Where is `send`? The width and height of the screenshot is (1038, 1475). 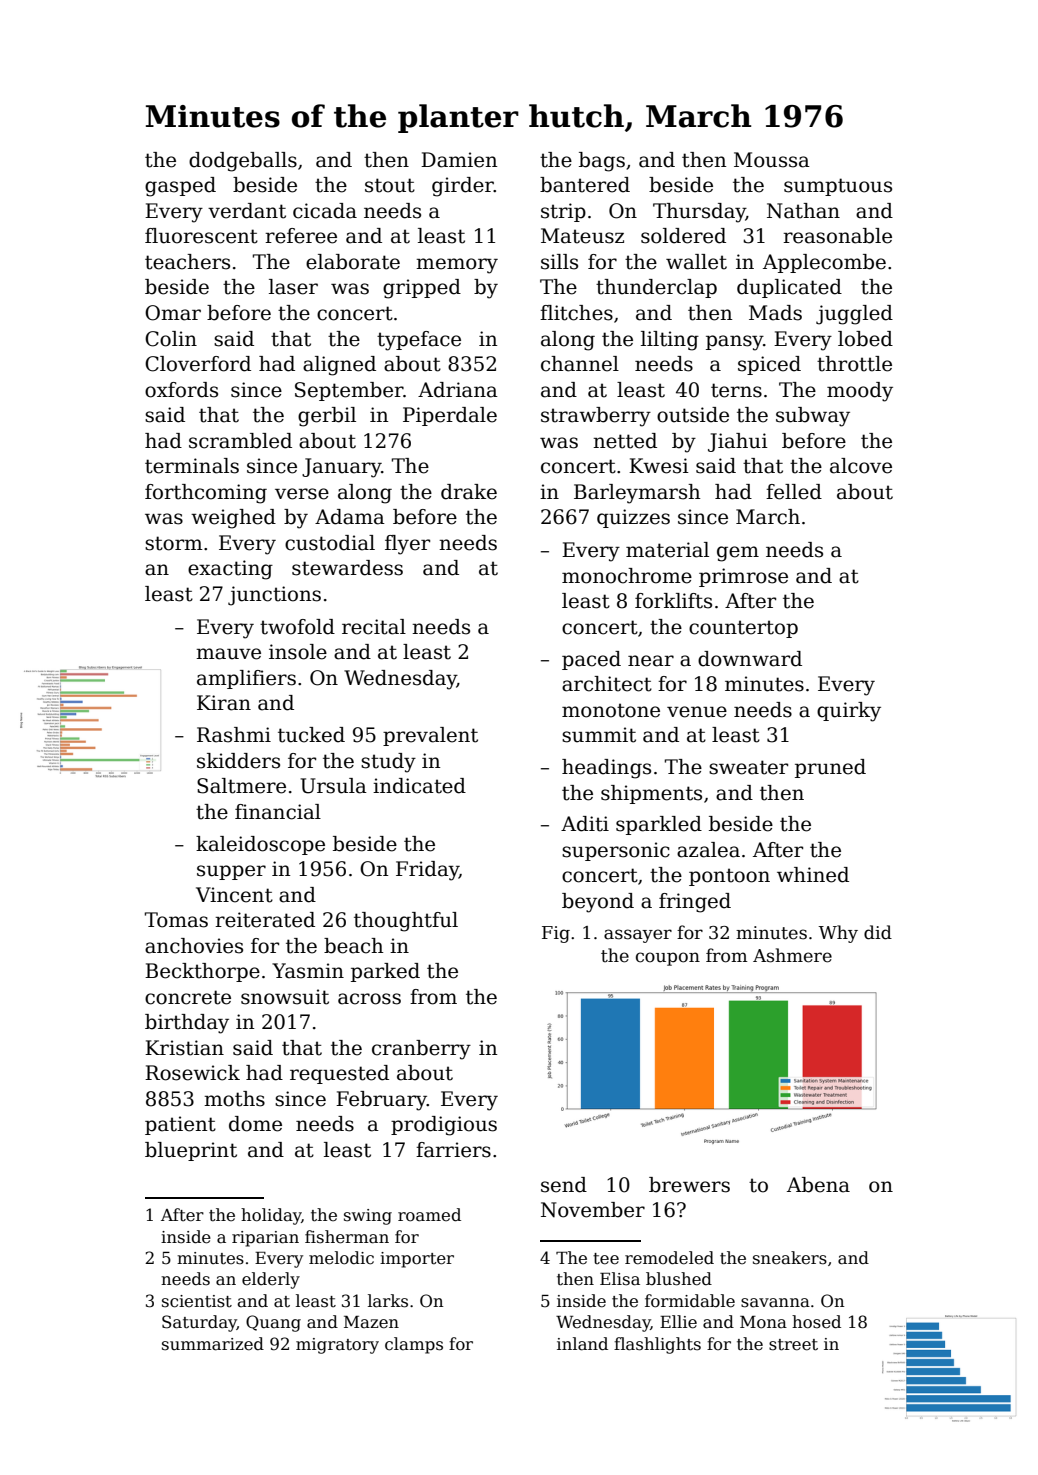 send is located at coordinates (564, 1185).
